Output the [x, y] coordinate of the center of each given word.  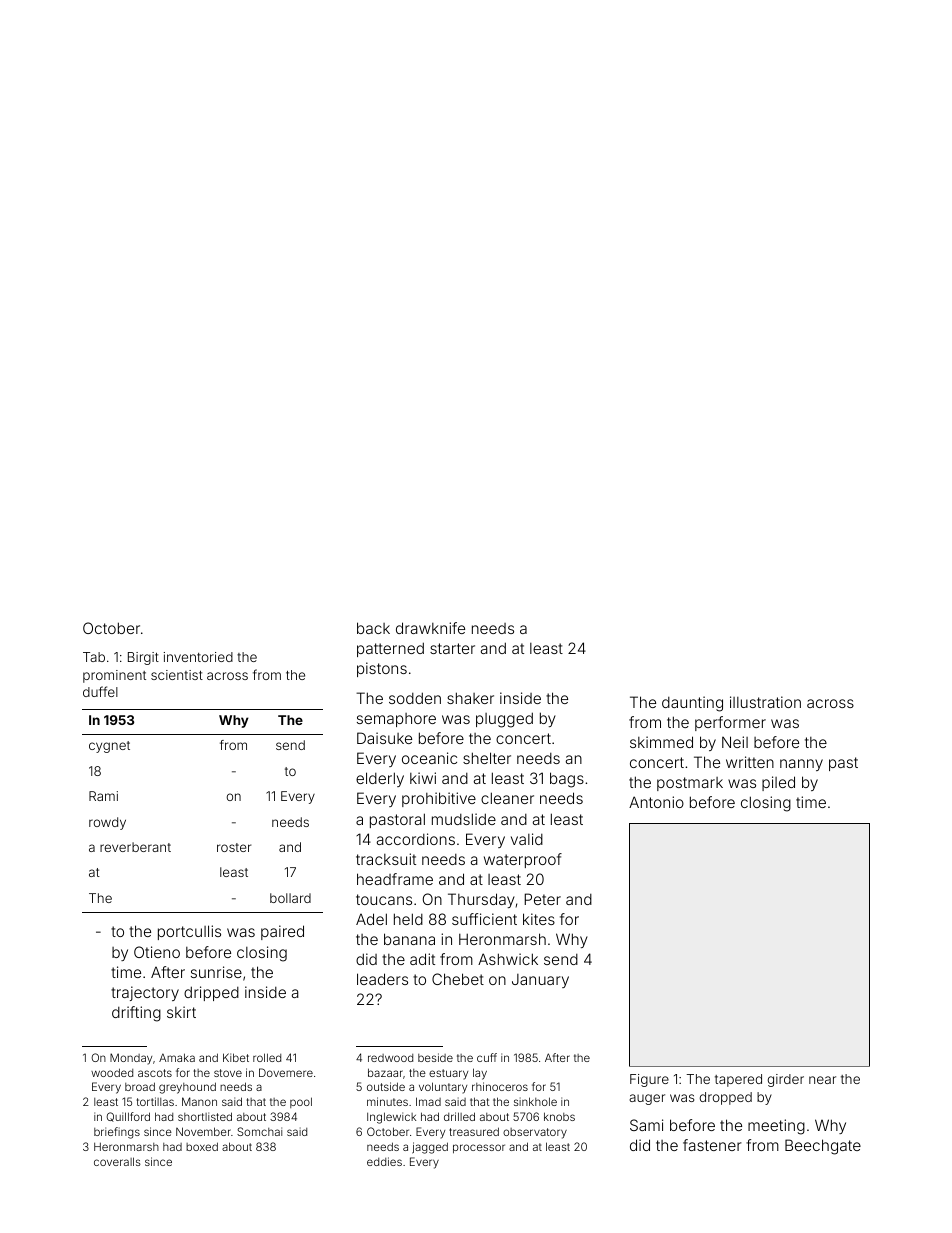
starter [452, 648]
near [822, 1080]
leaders [382, 979]
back [373, 628]
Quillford [128, 1117]
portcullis [189, 932]
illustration [765, 702]
